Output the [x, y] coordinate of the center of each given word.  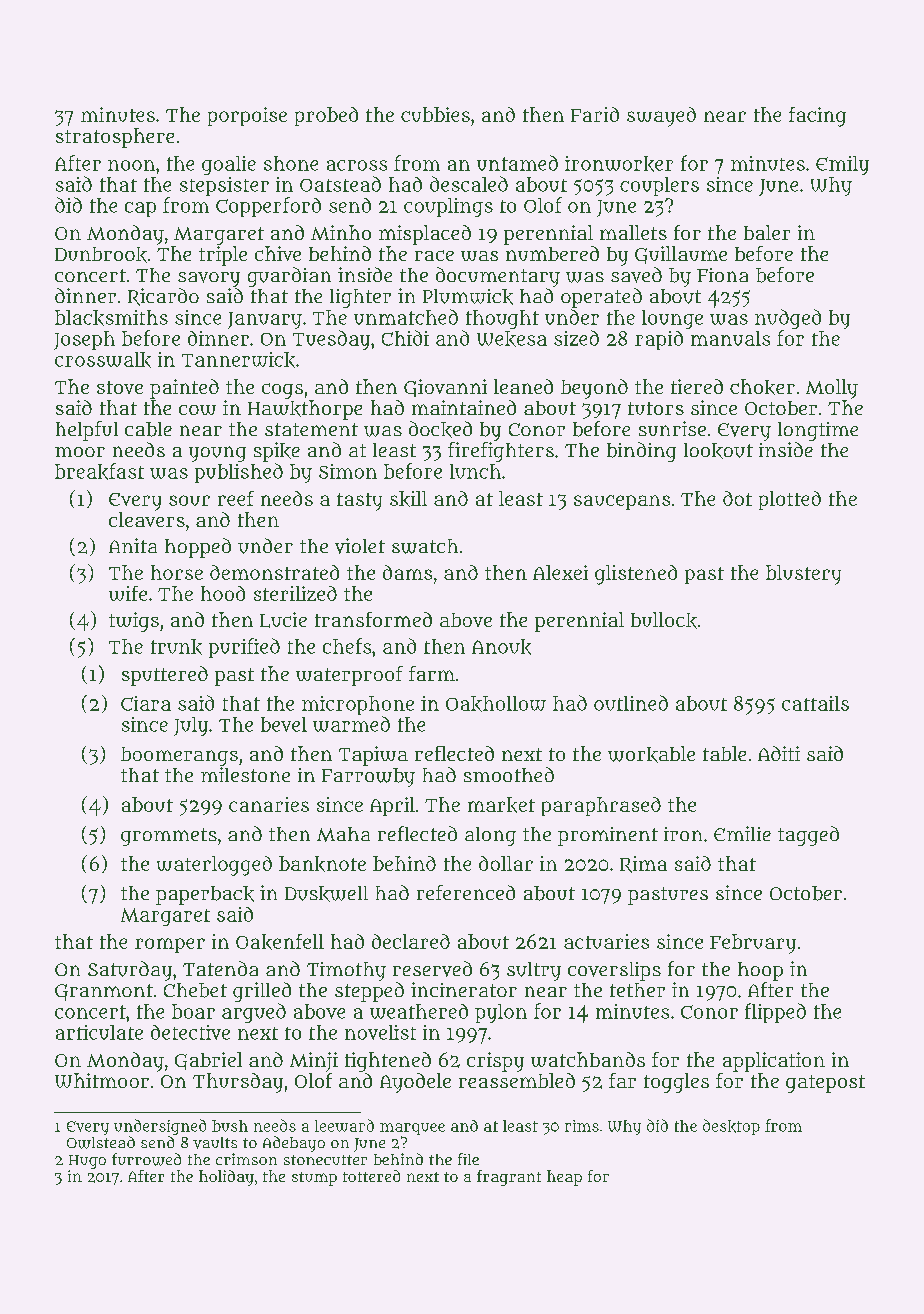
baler [767, 232]
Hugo [87, 1162]
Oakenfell [280, 942]
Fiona [722, 275]
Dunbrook [101, 255]
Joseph [84, 340]
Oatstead [340, 184]
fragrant [509, 1178]
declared [411, 941]
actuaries [606, 941]
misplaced [425, 235]
